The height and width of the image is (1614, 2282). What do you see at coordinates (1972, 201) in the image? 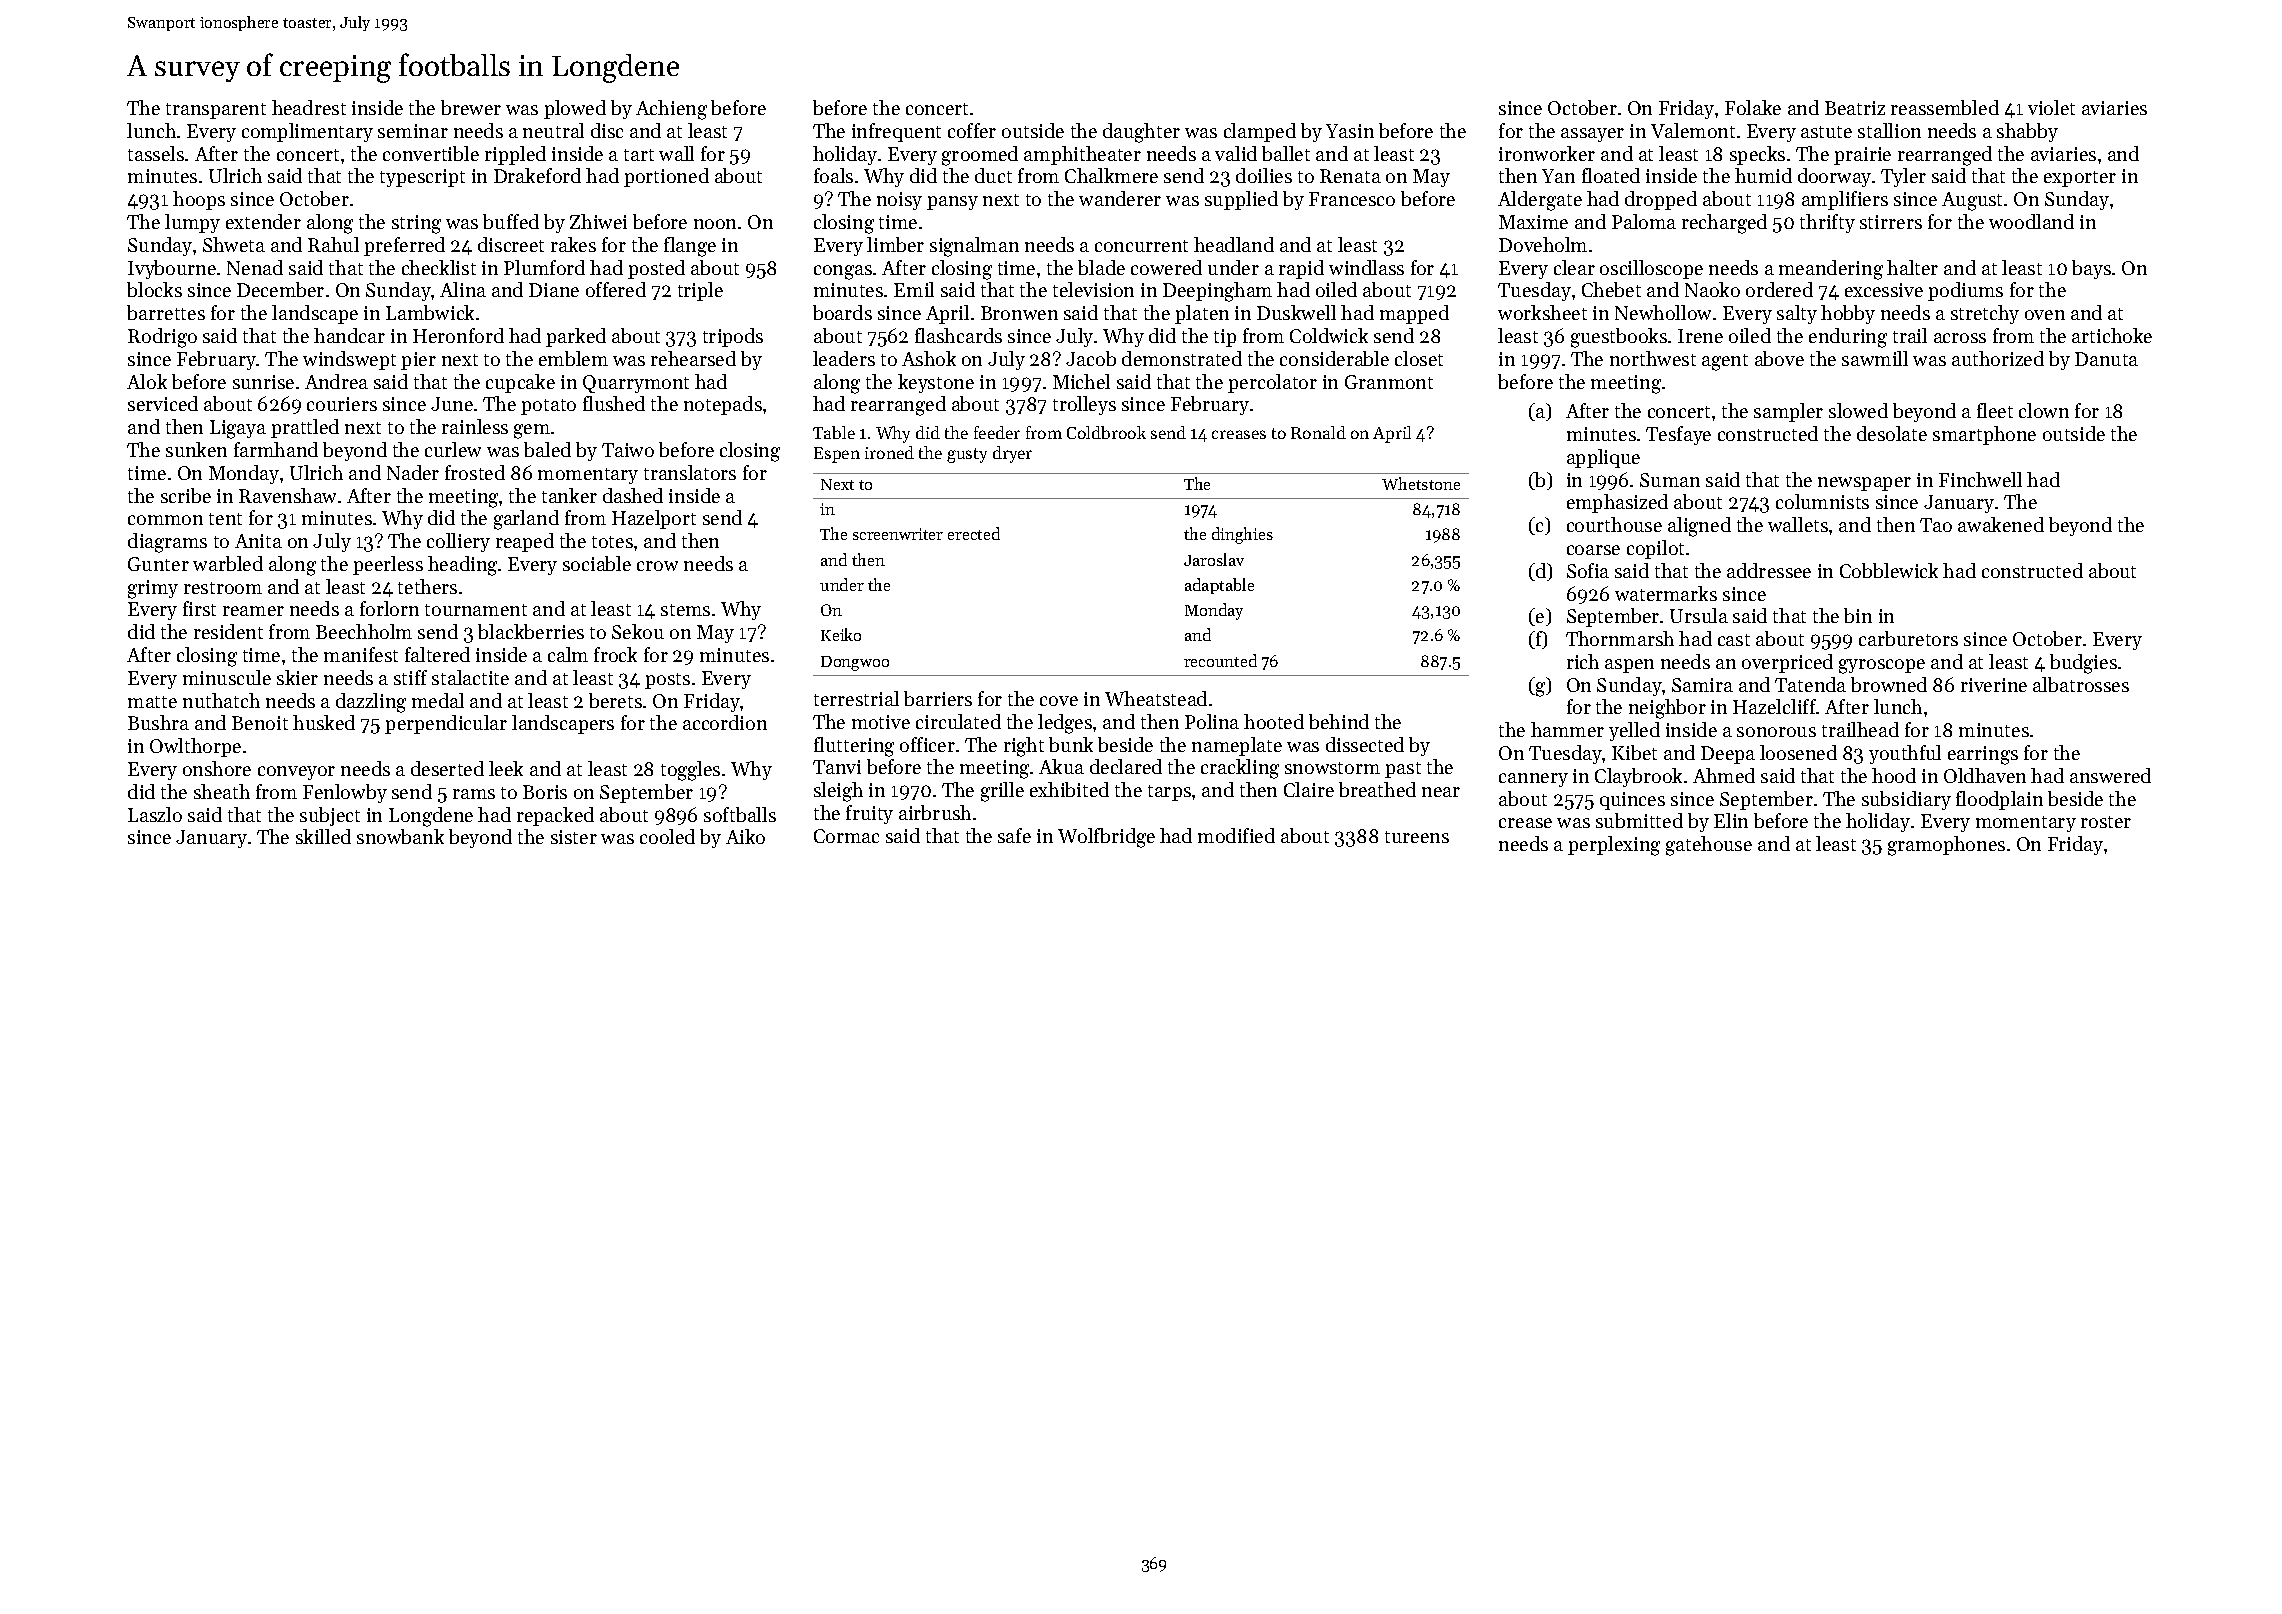
I see `August` at bounding box center [1972, 201].
